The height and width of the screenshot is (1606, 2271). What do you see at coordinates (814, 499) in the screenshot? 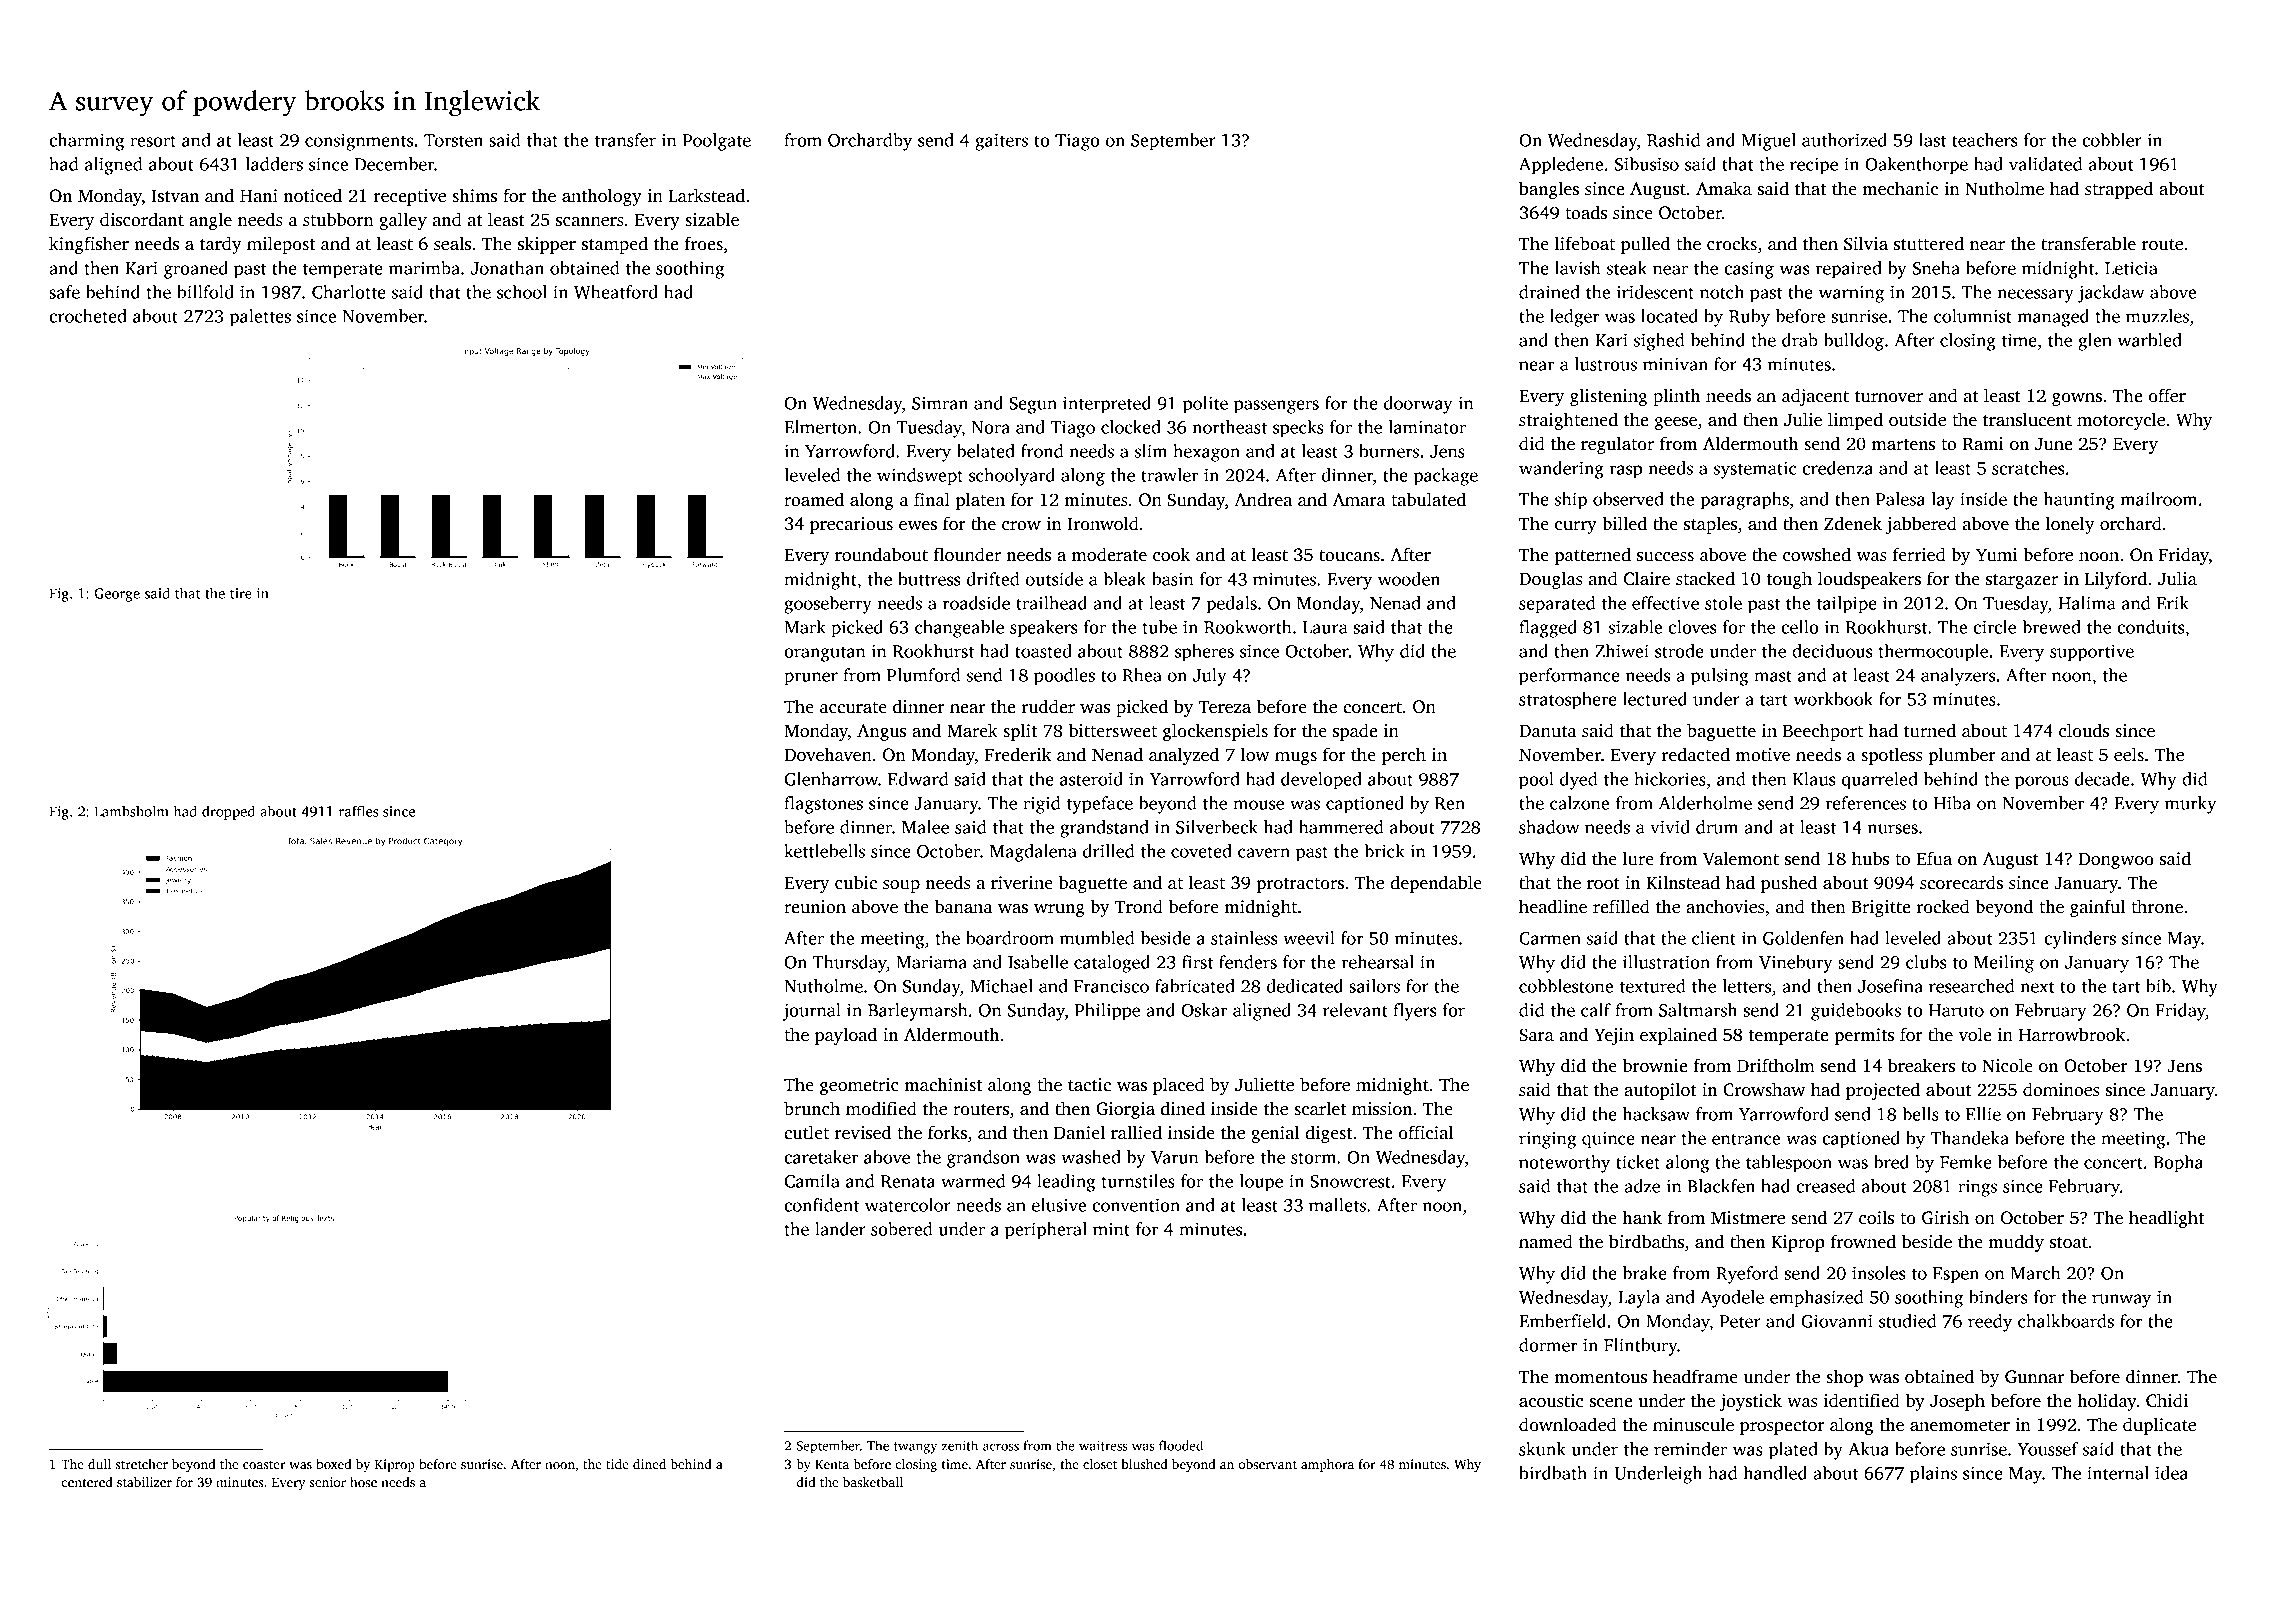
I see `roamed` at bounding box center [814, 499].
